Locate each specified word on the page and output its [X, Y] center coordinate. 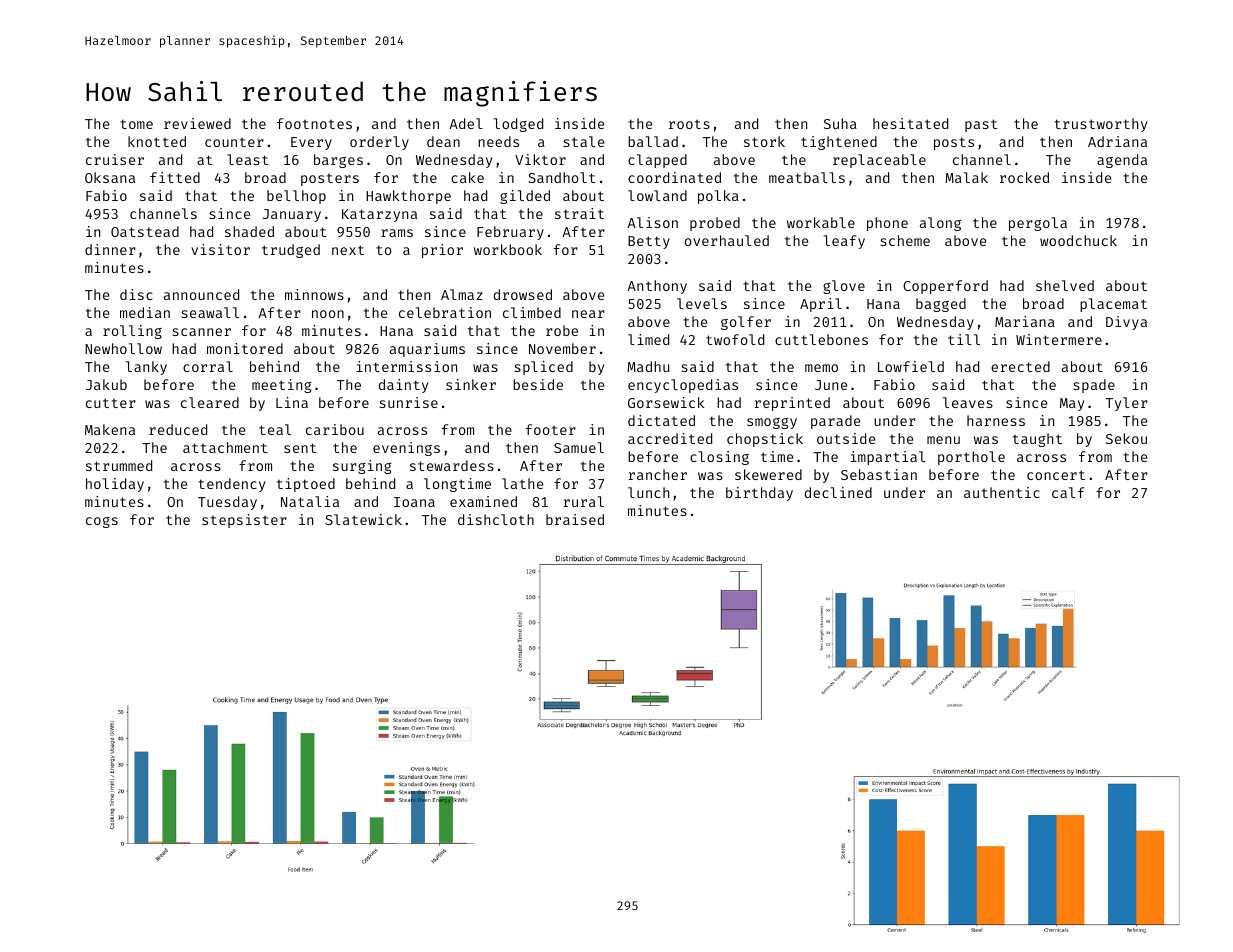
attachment [225, 447]
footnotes [314, 123]
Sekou [1126, 438]
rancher [658, 474]
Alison [652, 222]
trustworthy [1100, 125]
